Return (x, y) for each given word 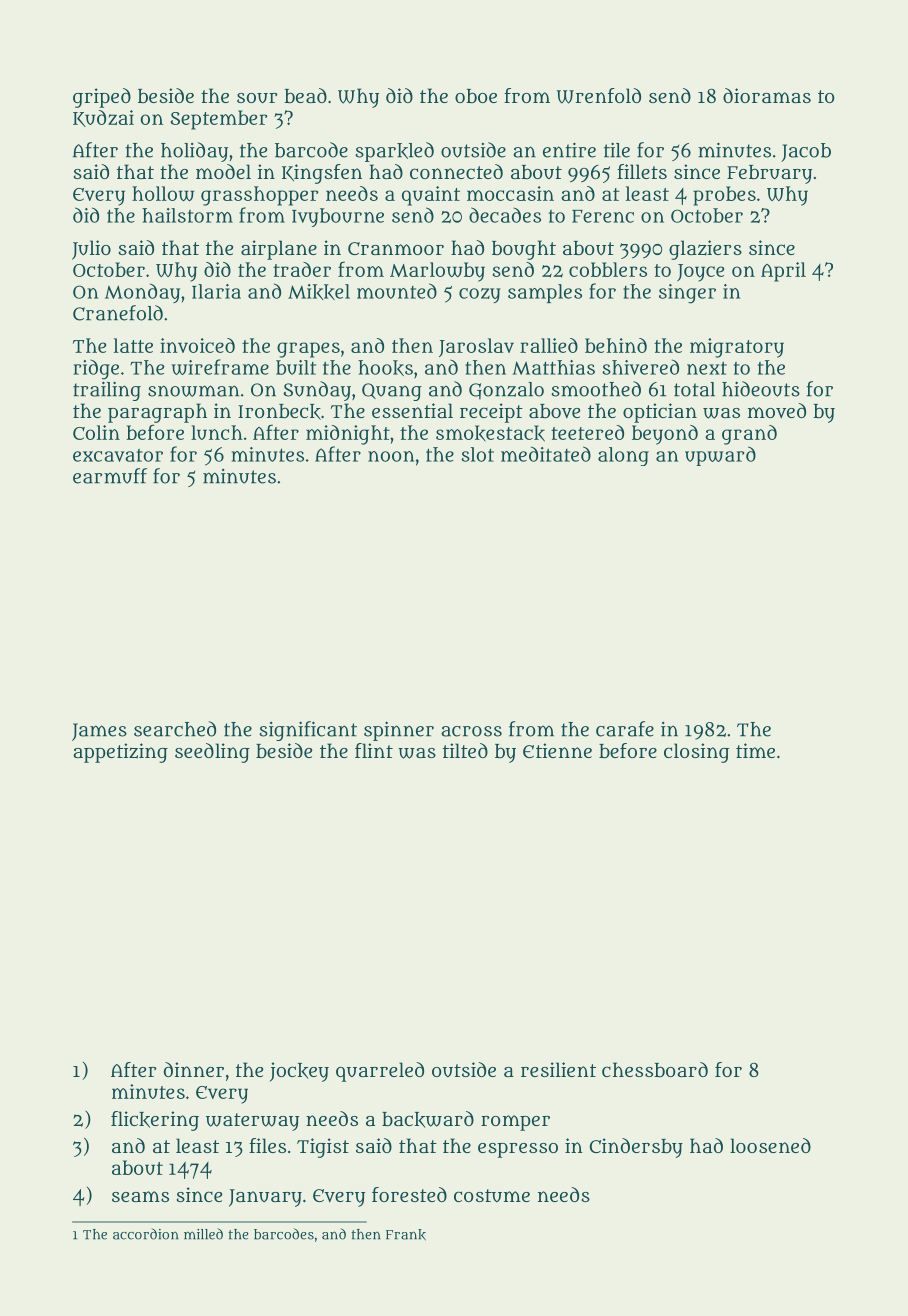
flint (374, 750)
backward (428, 1119)
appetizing (120, 753)
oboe (476, 96)
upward (720, 456)
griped (102, 98)
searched (175, 729)
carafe (625, 729)
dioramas (767, 95)
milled (203, 1234)
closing (696, 753)
